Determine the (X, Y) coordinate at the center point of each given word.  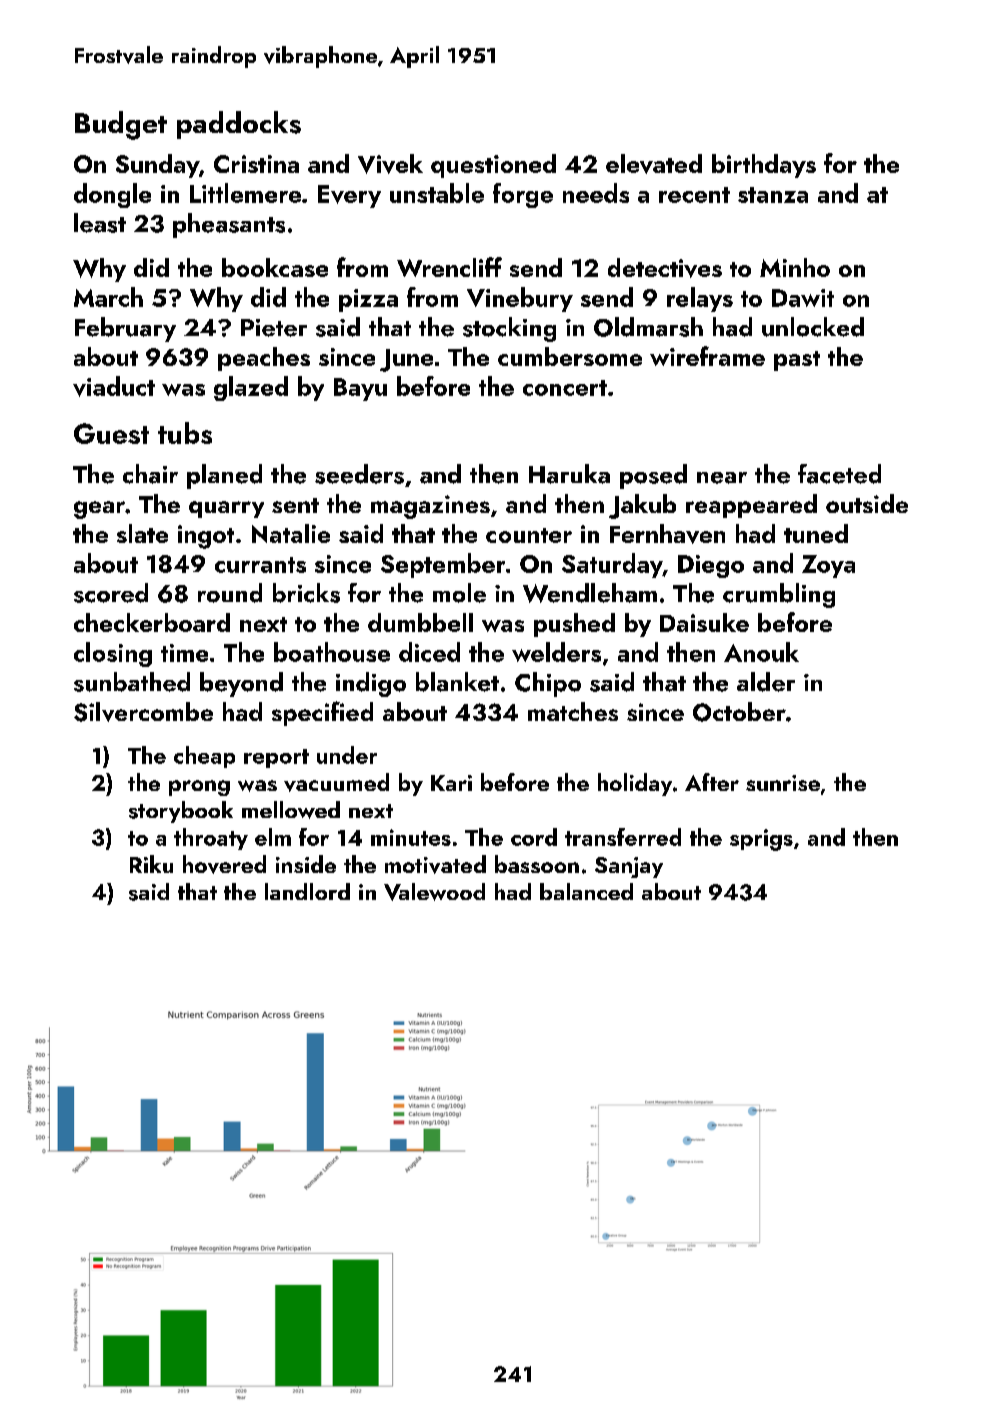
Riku (151, 864)
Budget (121, 125)
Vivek (390, 164)
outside (867, 503)
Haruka (569, 474)
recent (694, 195)
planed (224, 476)
